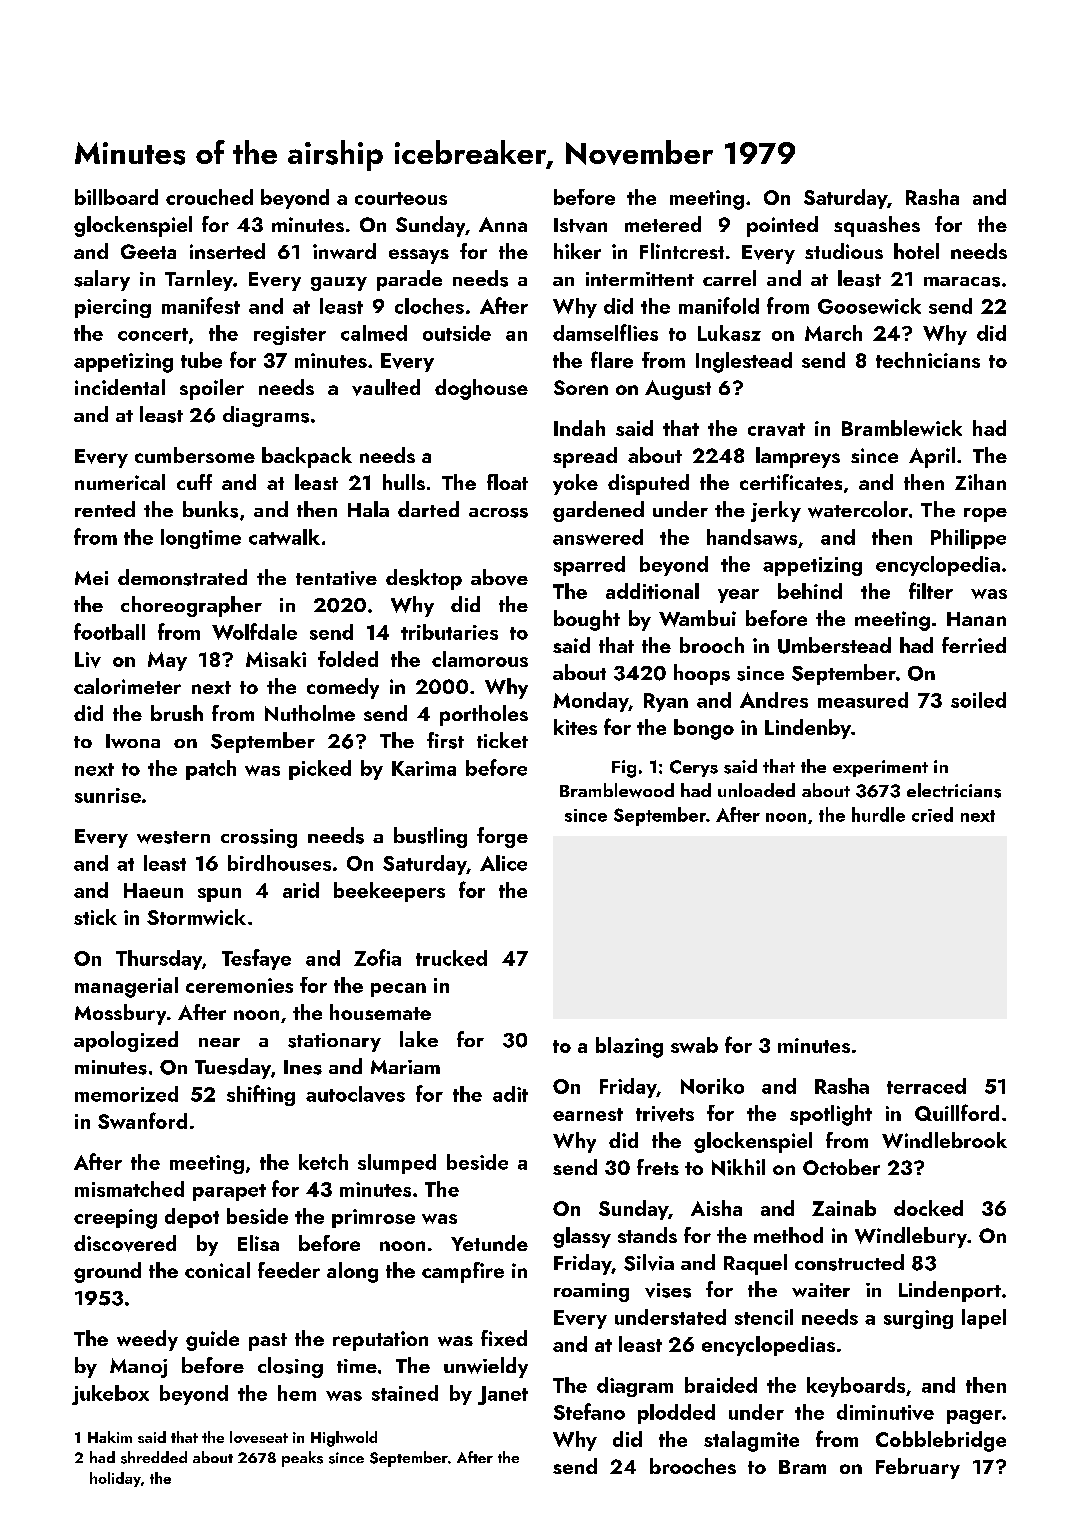 This document has height=1529, width=1081. Describe the element at coordinates (259, 838) in the document. I see `crossing` at that location.
